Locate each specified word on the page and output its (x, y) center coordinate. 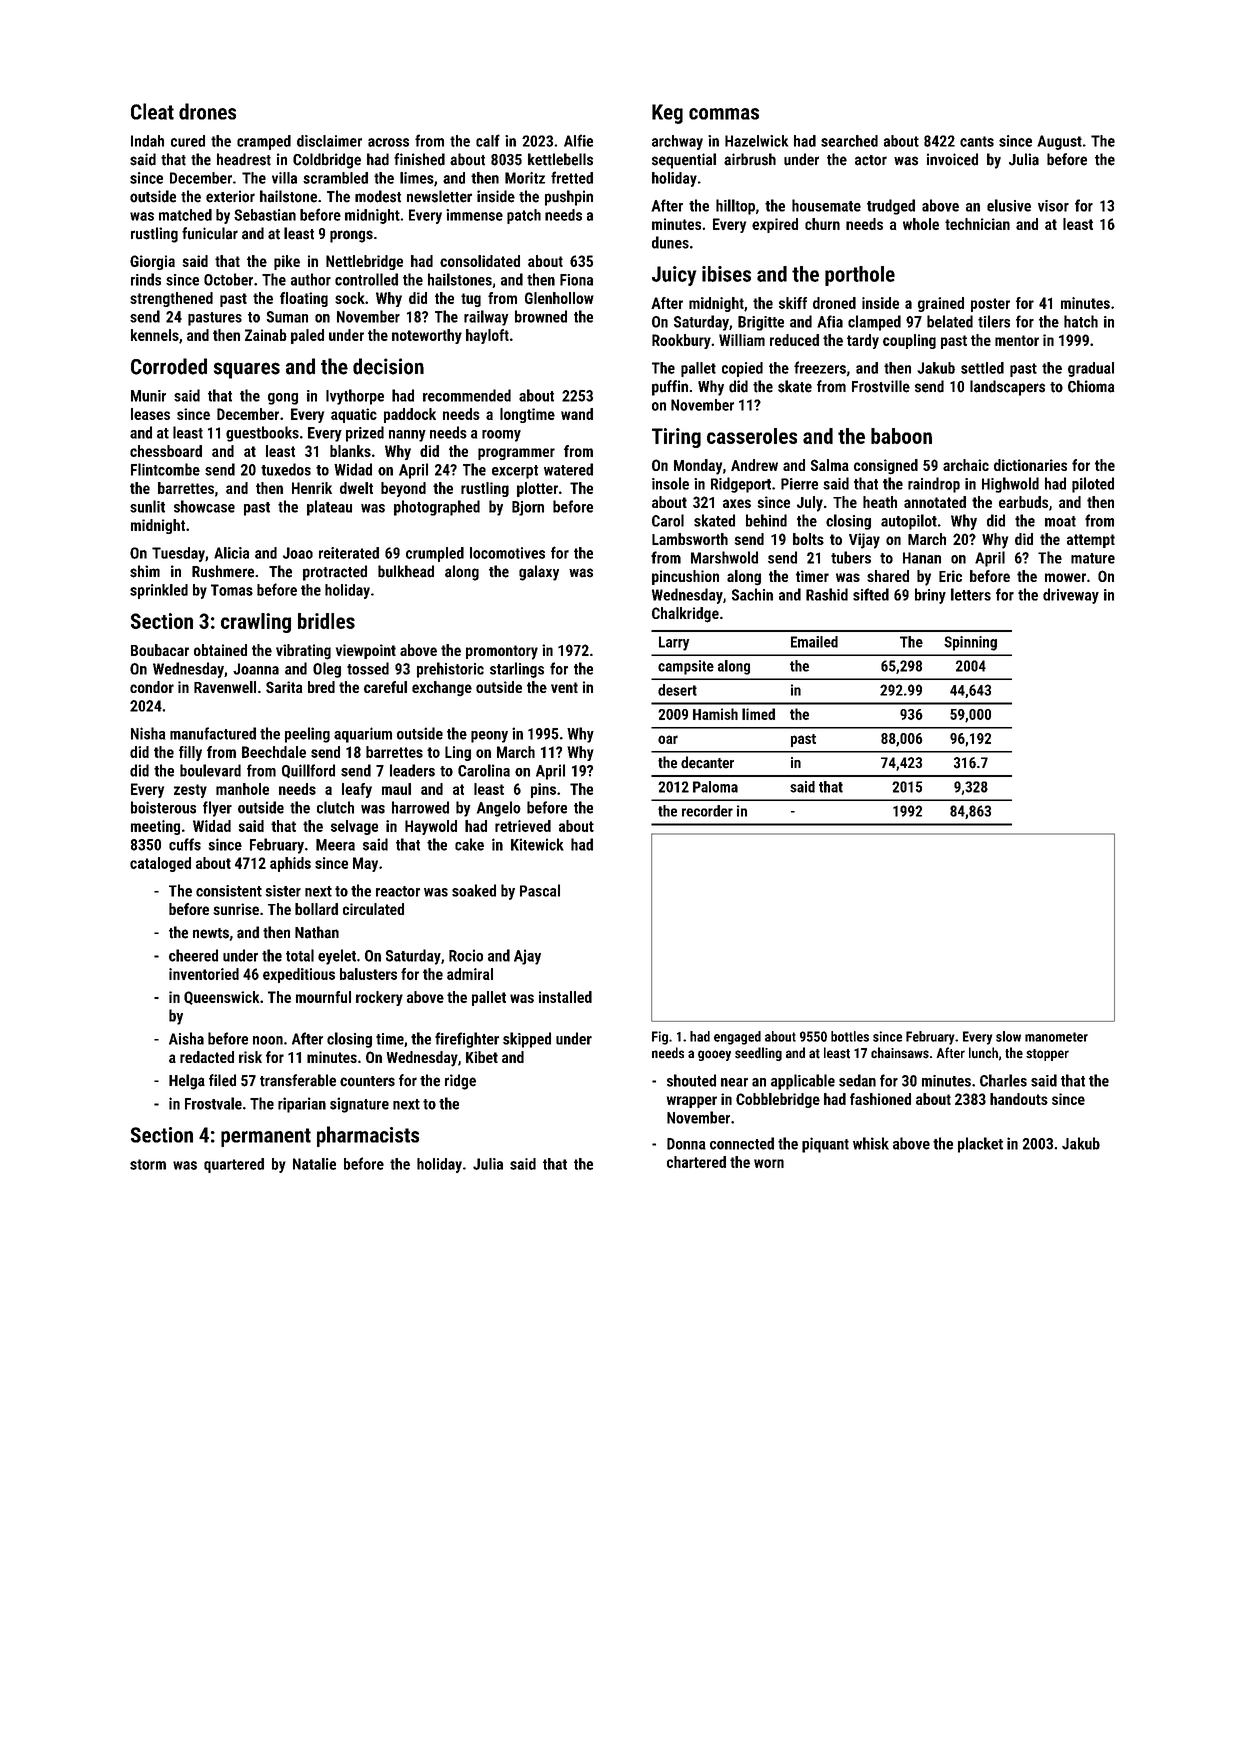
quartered (234, 1165)
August (1059, 142)
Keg (667, 114)
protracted (335, 573)
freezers (820, 367)
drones (207, 111)
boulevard (210, 770)
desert (677, 690)
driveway (1071, 596)
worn (769, 1163)
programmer (516, 454)
